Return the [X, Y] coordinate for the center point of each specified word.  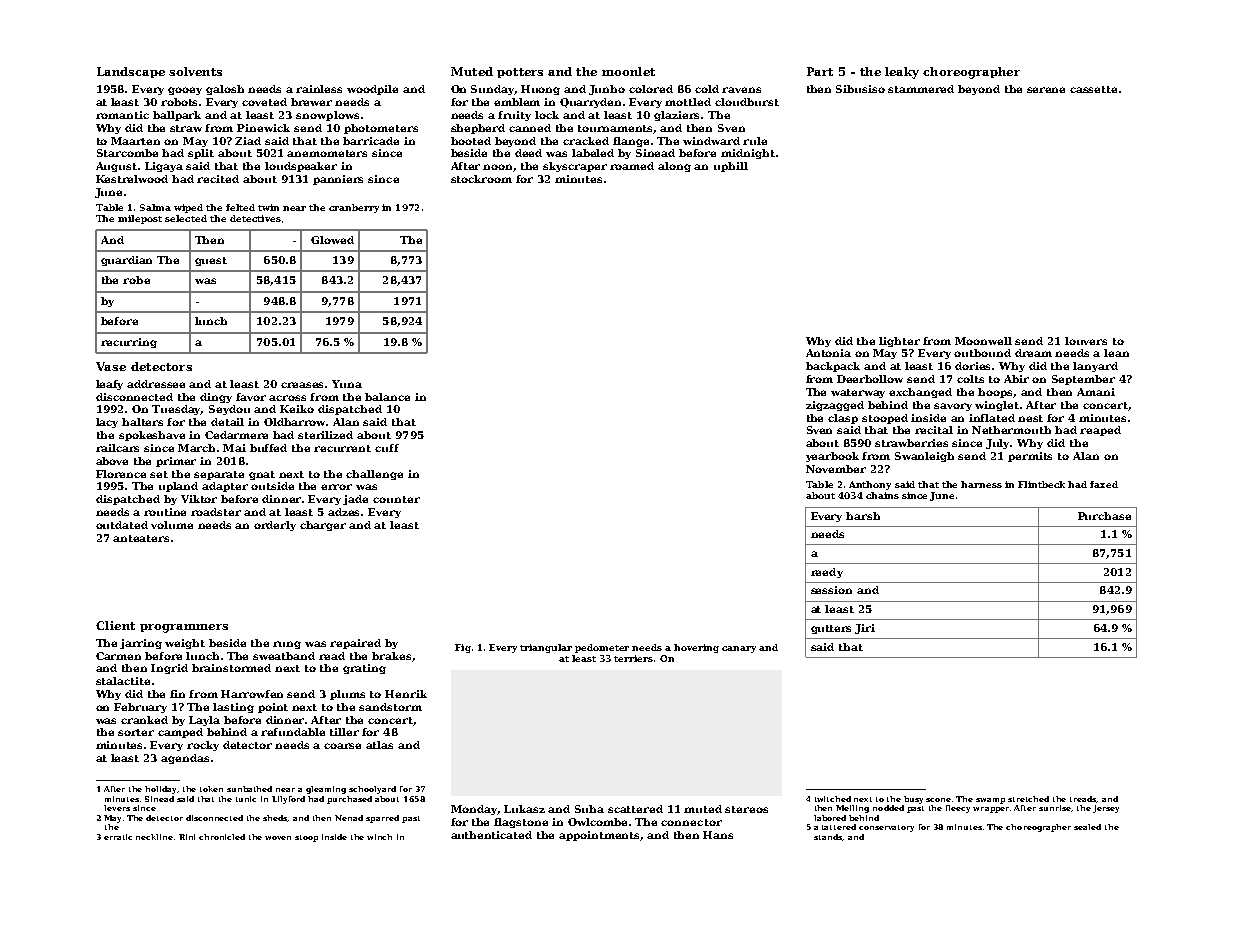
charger [323, 526]
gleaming [326, 790]
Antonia [828, 353]
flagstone [521, 823]
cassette [1093, 89]
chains [882, 495]
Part [820, 71]
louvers [1086, 341]
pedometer [602, 648]
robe [136, 280]
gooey [185, 91]
